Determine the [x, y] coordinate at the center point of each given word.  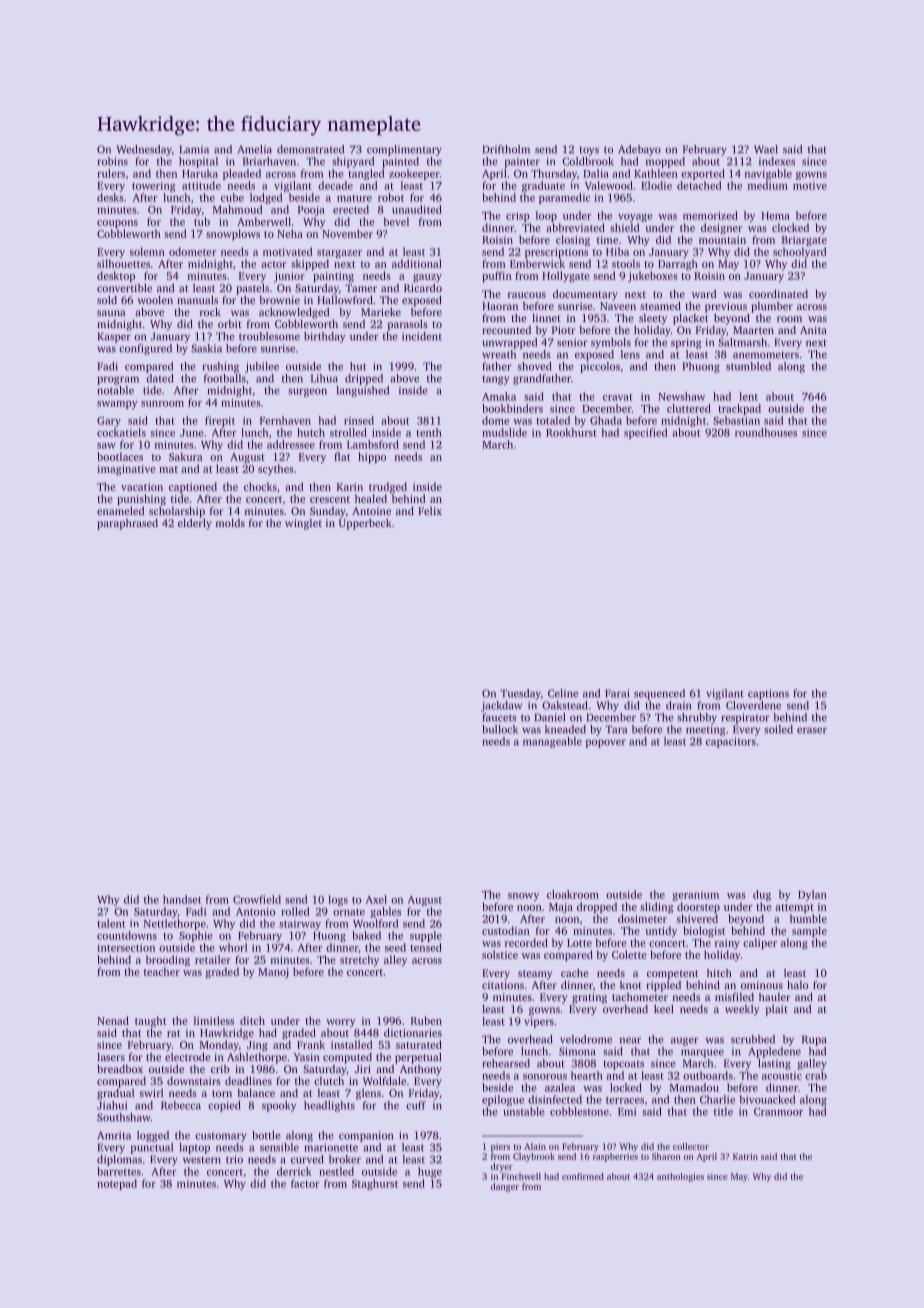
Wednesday [144, 150]
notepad [117, 1184]
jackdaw [501, 706]
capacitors [731, 742]
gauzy [427, 278]
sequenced [659, 694]
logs [338, 900]
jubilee [262, 367]
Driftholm [506, 149]
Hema [775, 216]
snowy [523, 897]
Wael [766, 149]
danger [505, 1187]
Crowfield [257, 899]
